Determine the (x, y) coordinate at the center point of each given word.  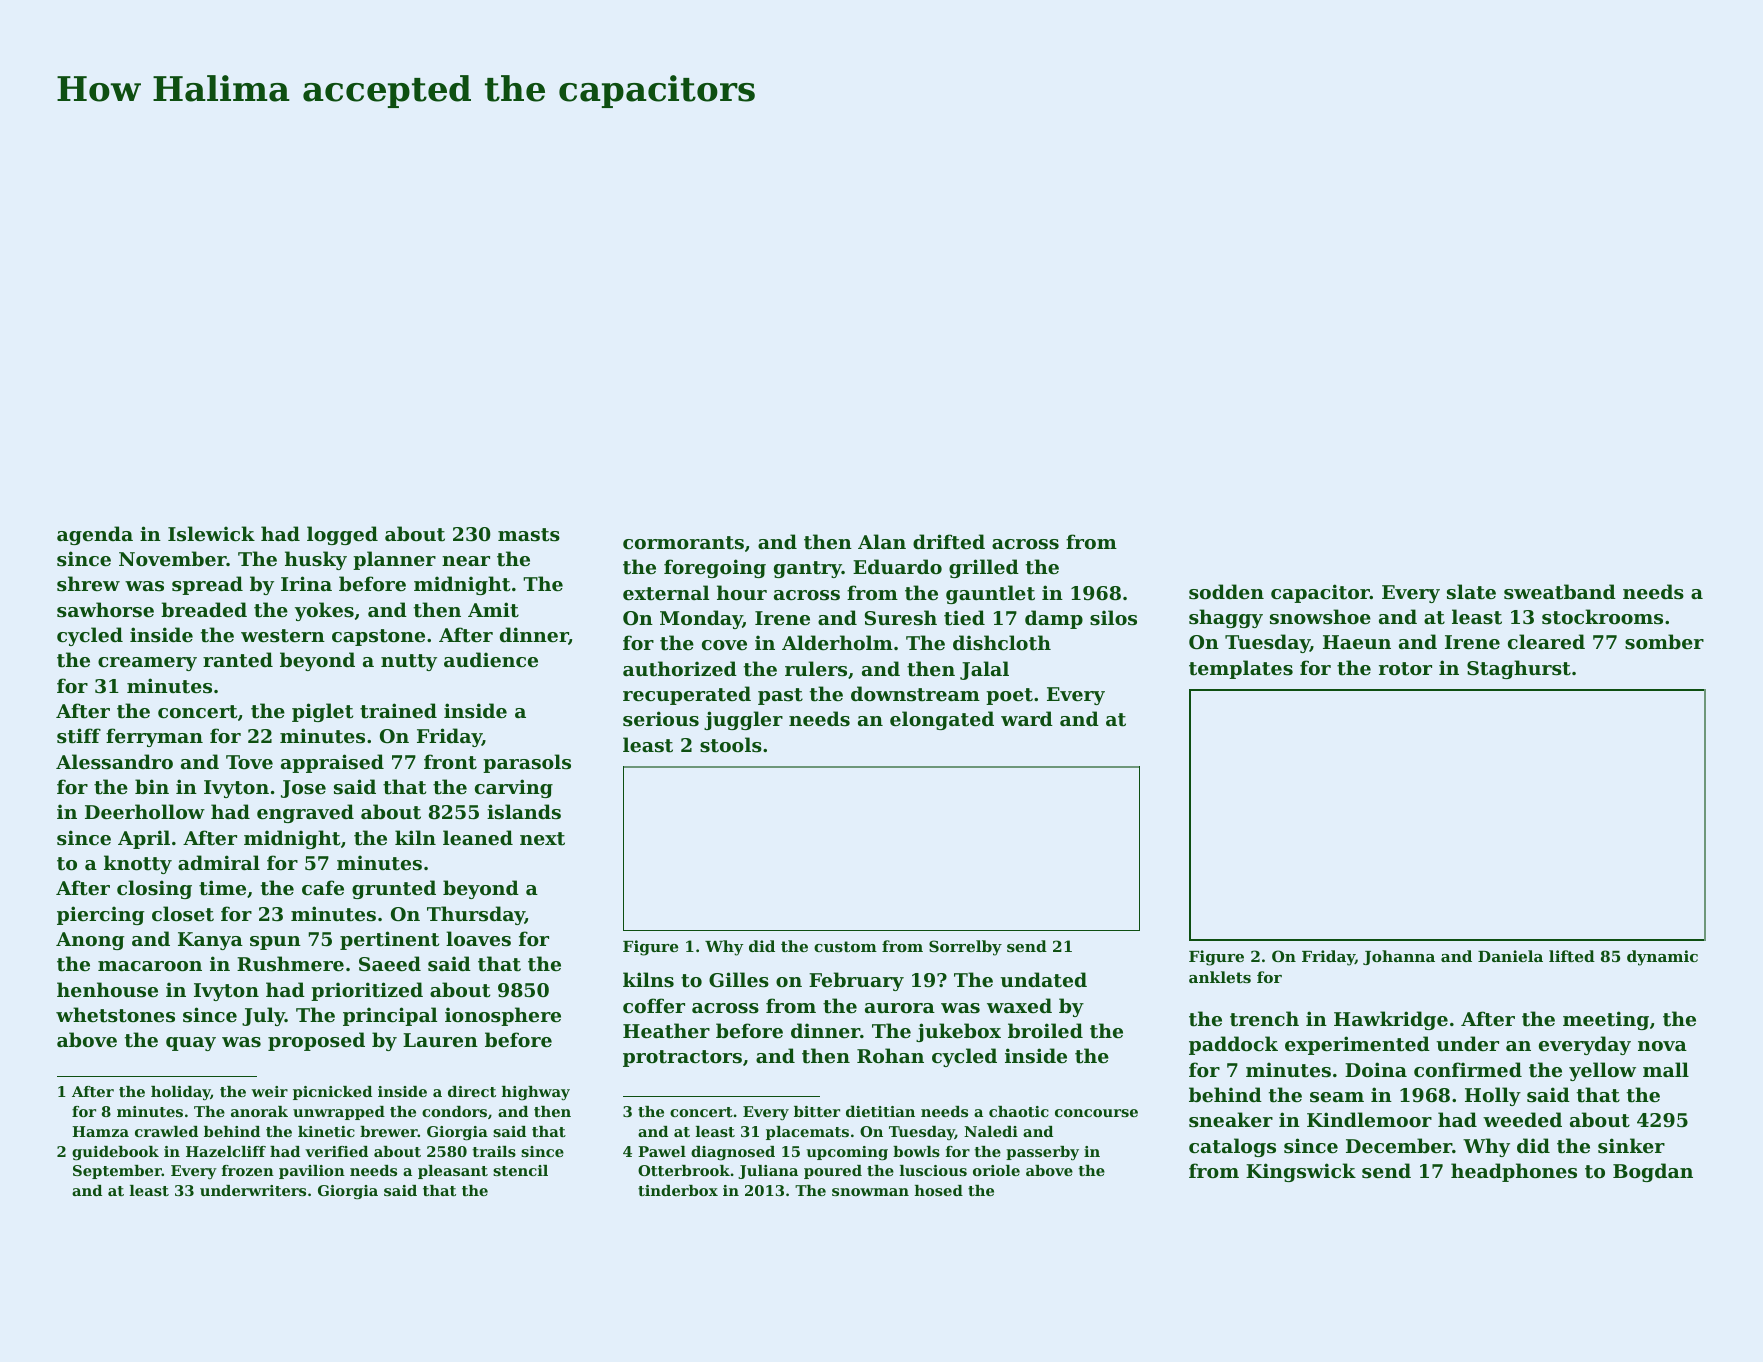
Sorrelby (965, 948)
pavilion (312, 1172)
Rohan (890, 1056)
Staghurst (1519, 669)
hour (742, 593)
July (263, 1016)
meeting (1606, 1020)
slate (1471, 592)
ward (1027, 718)
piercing (100, 915)
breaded (204, 609)
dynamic (1662, 958)
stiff (79, 736)
